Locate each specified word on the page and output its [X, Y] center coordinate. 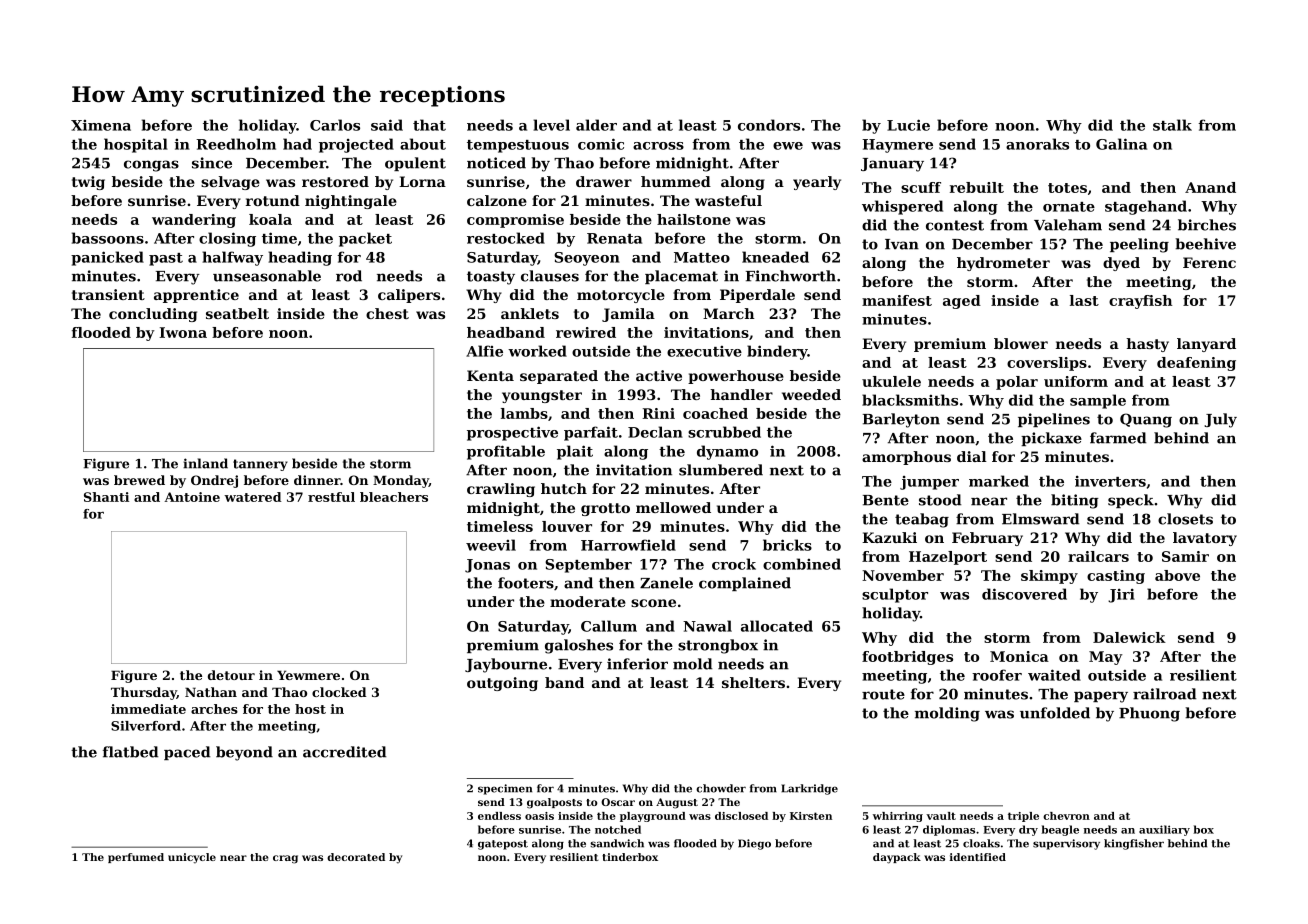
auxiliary [1164, 830]
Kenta [490, 375]
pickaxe [1051, 439]
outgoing [502, 684]
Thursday [144, 693]
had [297, 144]
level [551, 125]
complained [745, 584]
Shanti [106, 497]
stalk [1172, 125]
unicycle [192, 858]
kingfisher [1134, 844]
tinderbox [630, 857]
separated [559, 377]
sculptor [895, 595]
